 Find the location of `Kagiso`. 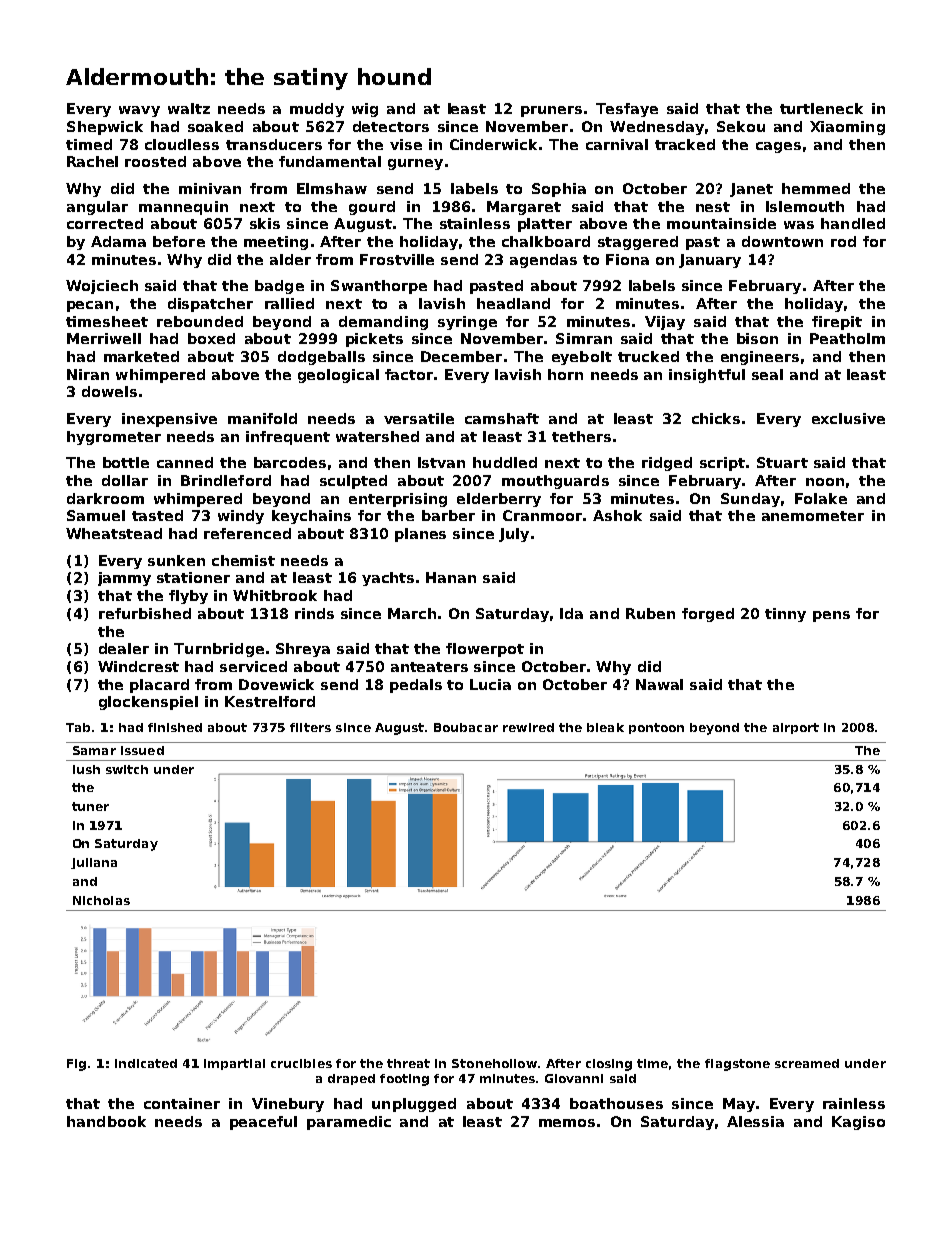

Kagiso is located at coordinates (858, 1123).
